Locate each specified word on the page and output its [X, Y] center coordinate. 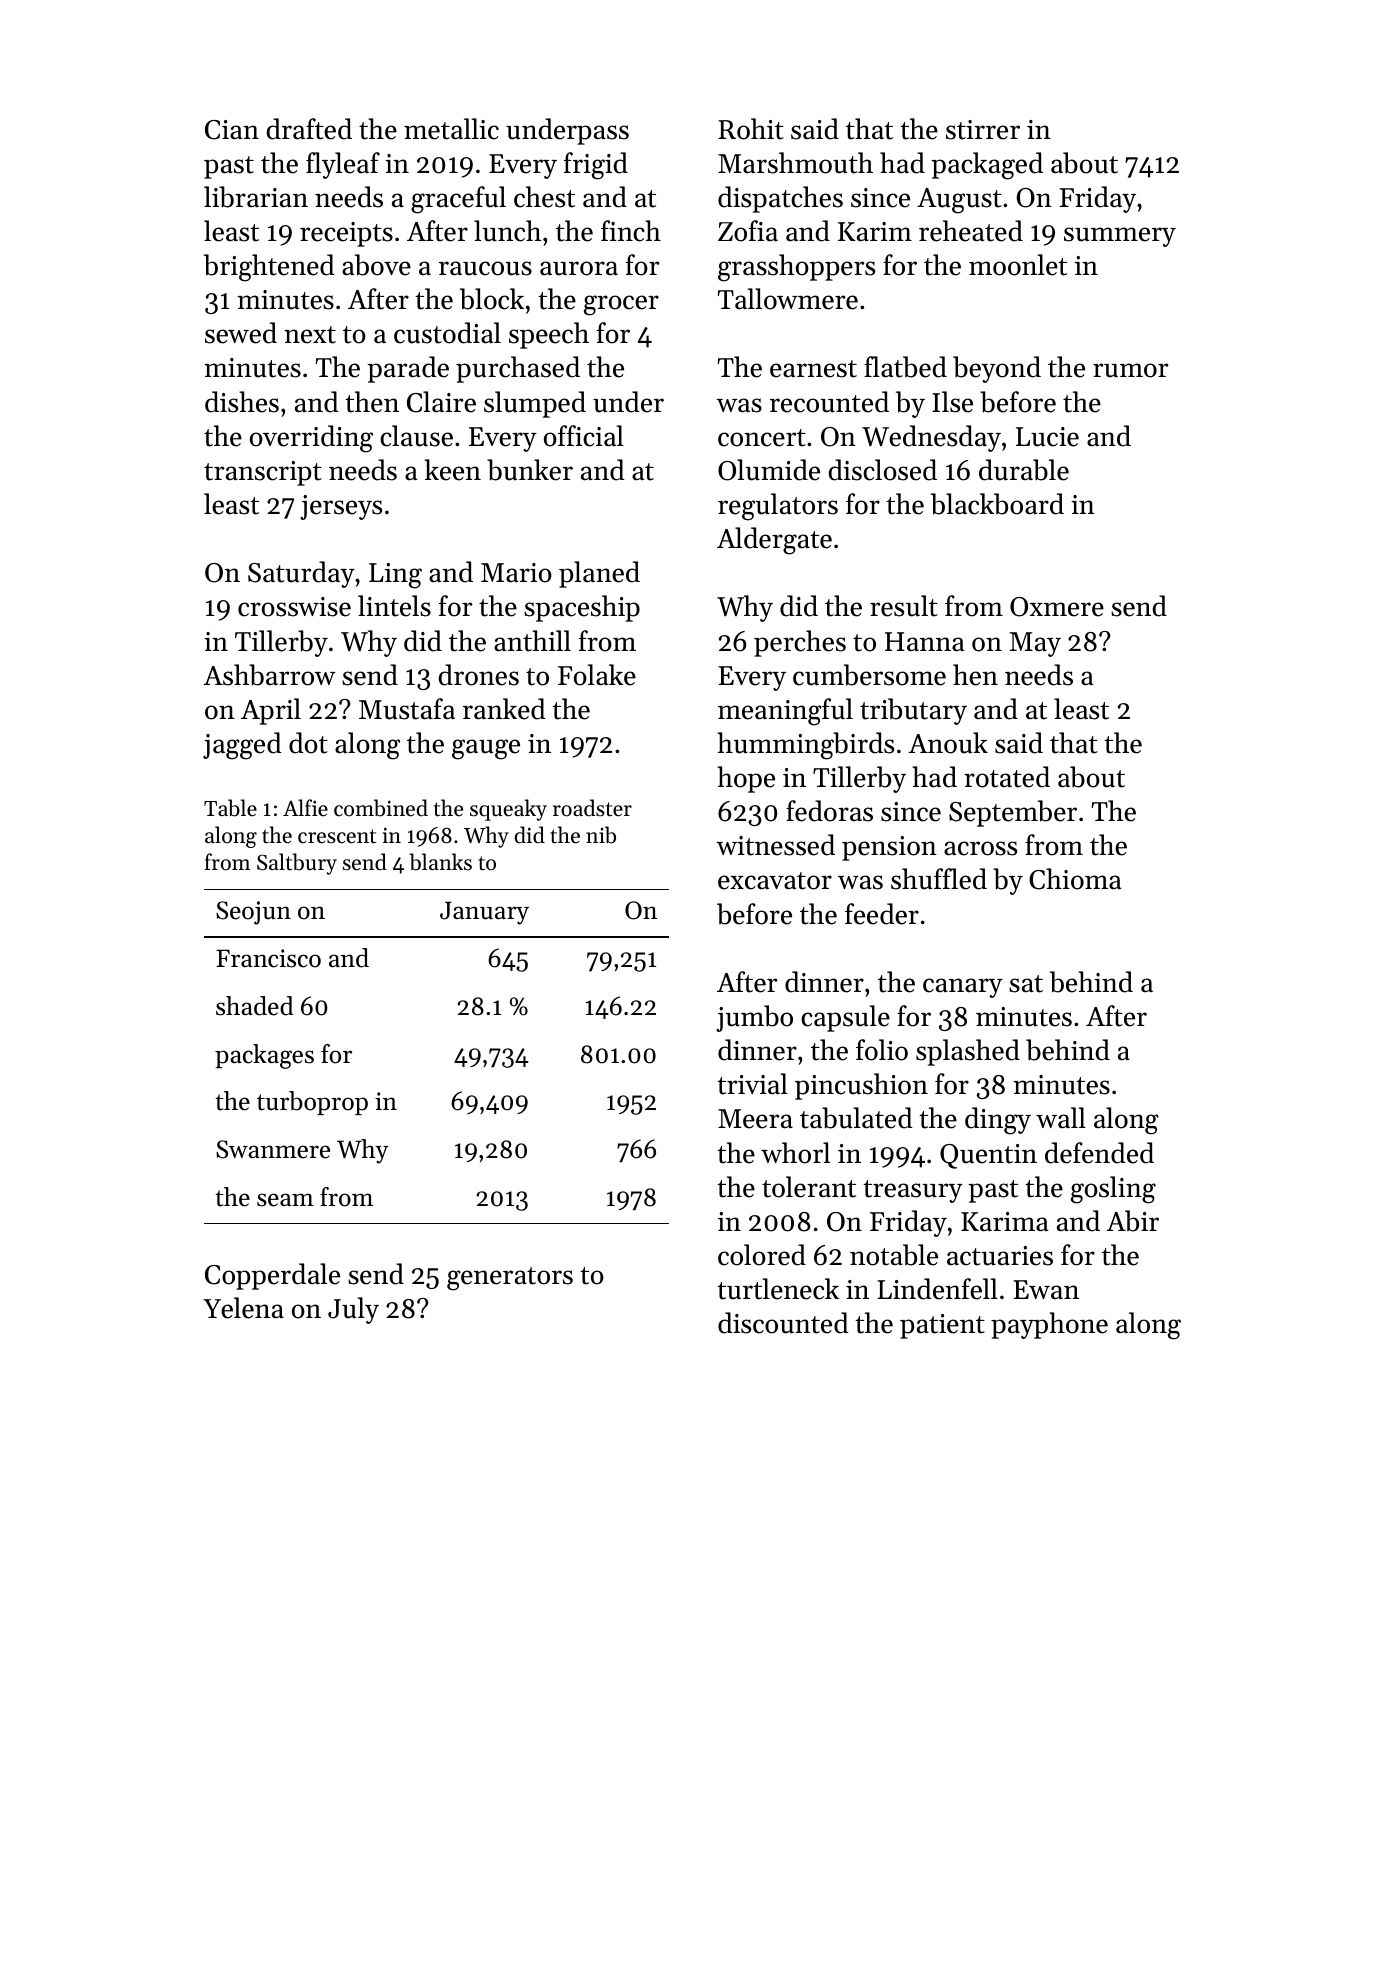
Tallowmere [788, 299]
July [353, 1310]
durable [1024, 470]
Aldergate [774, 541]
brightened [269, 268]
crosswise [294, 607]
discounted [783, 1323]
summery [1120, 237]
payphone [1049, 1325]
